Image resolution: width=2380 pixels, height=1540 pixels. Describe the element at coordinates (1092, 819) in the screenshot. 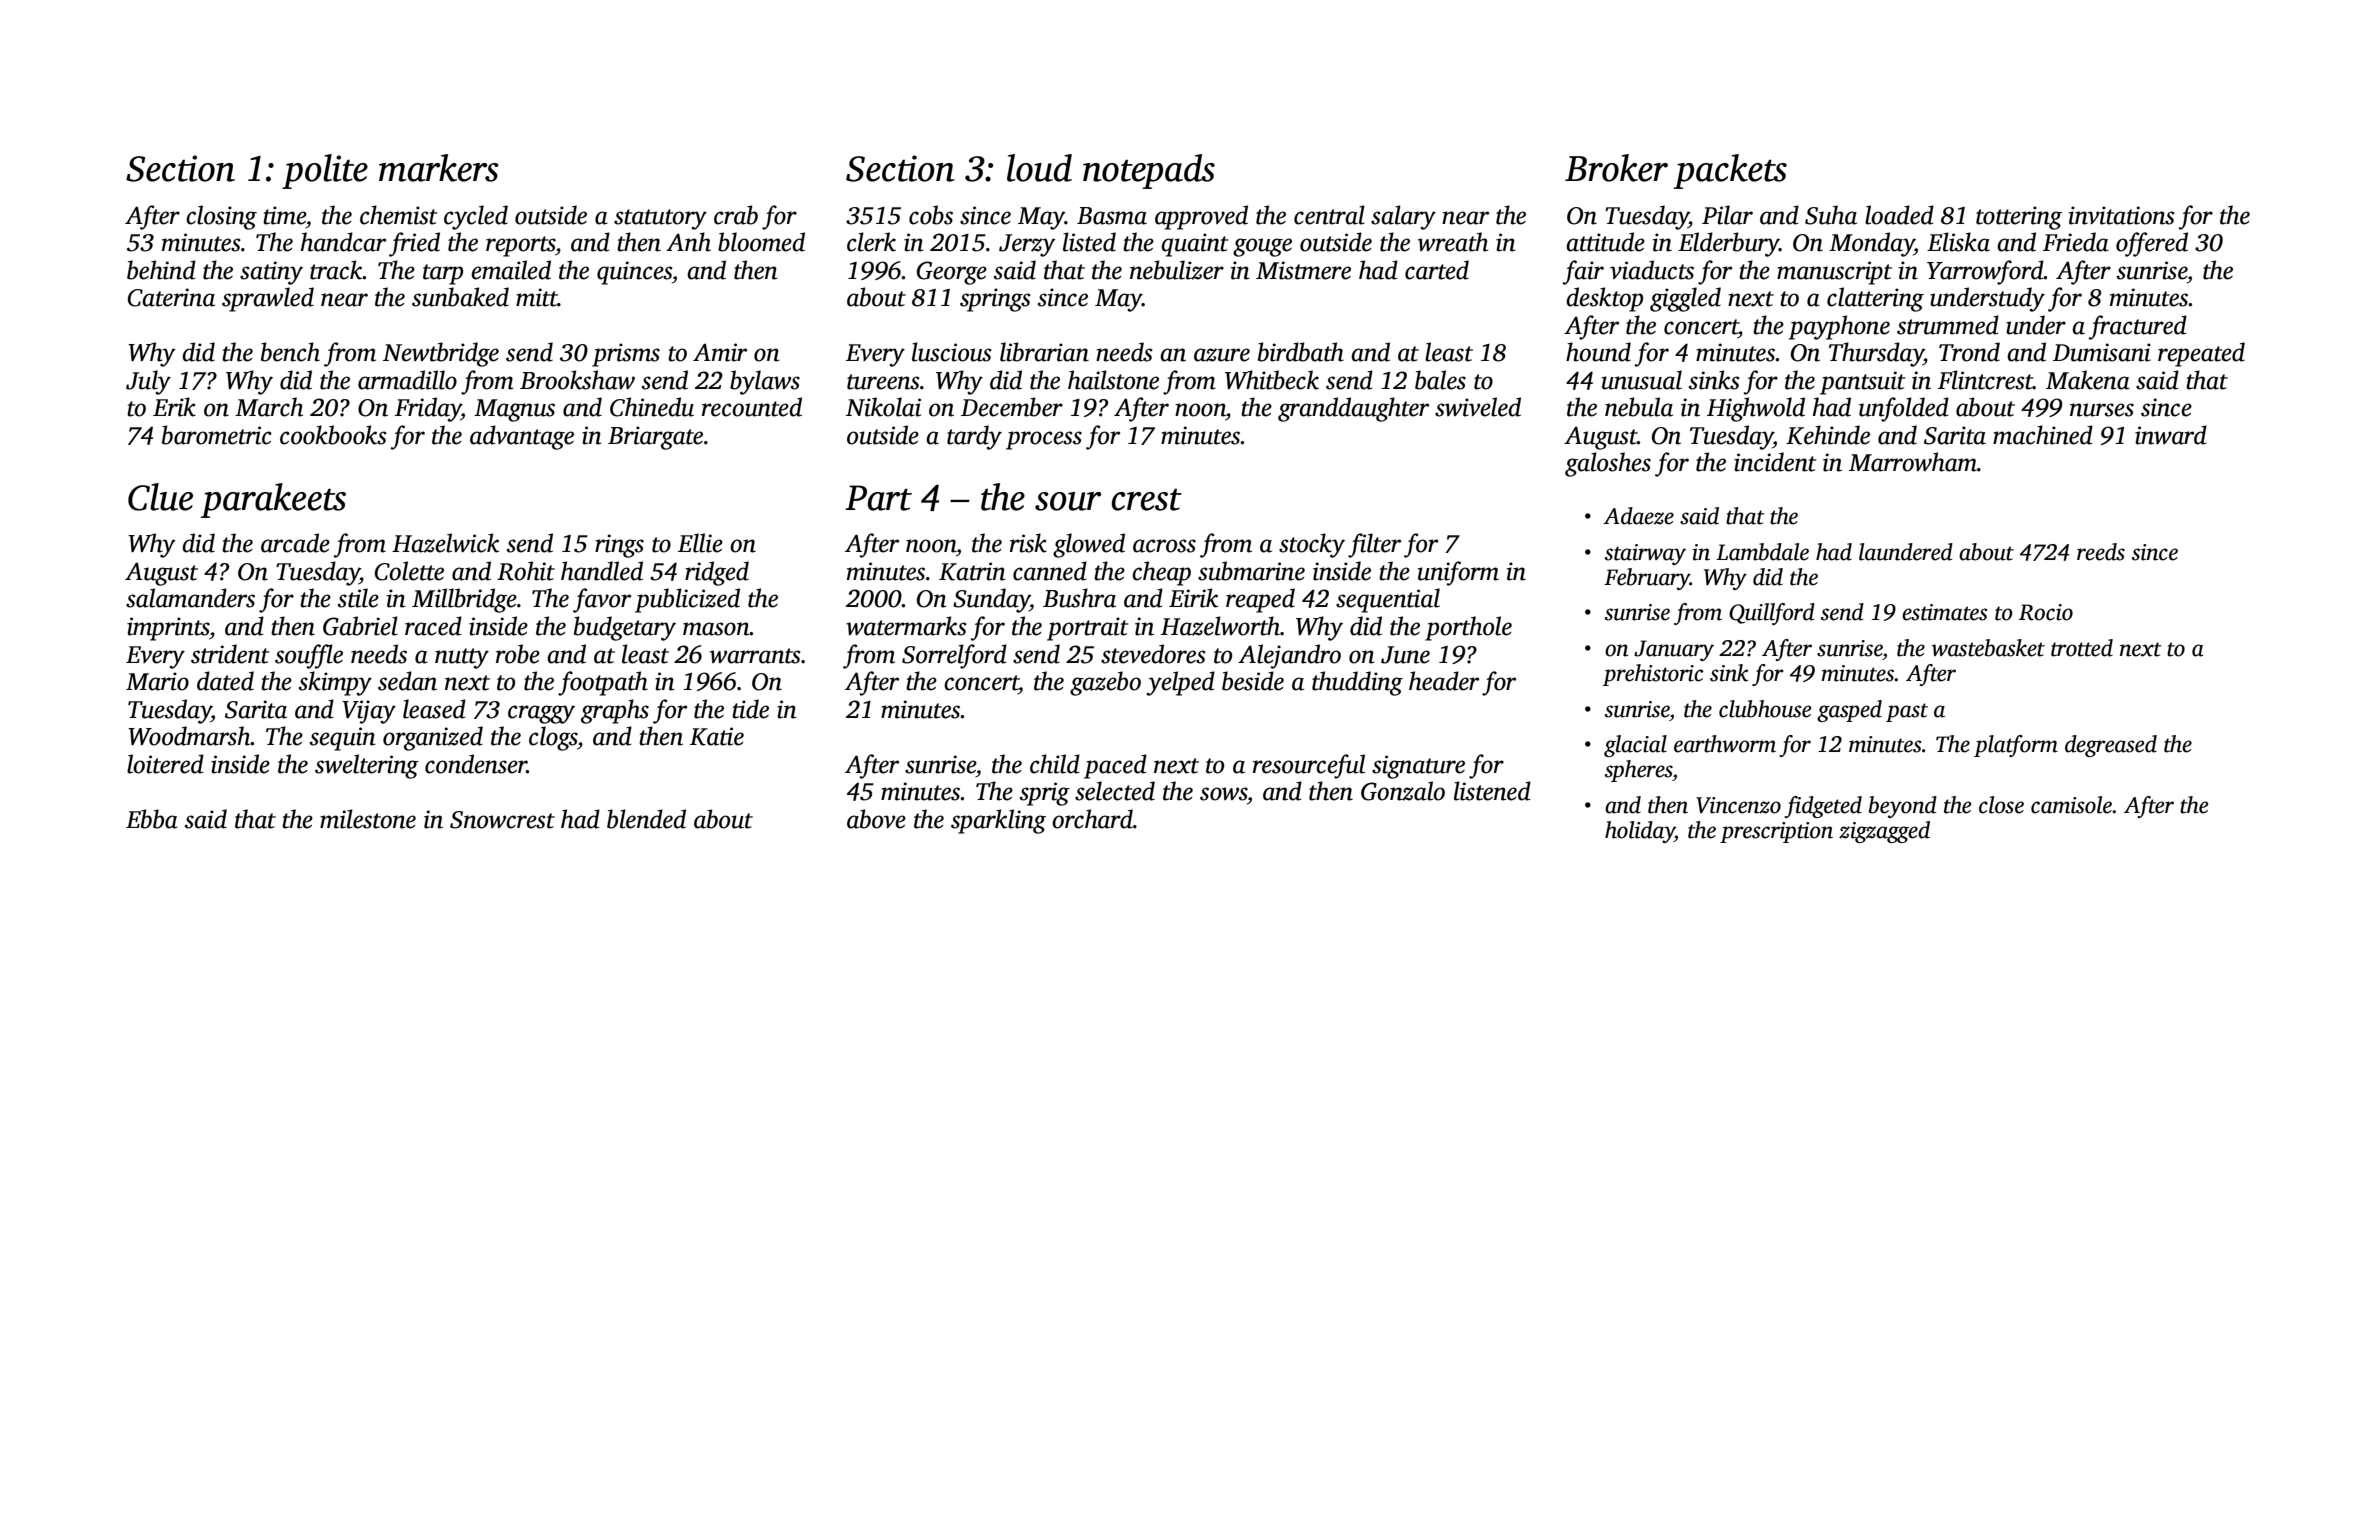

I see `orchard` at that location.
